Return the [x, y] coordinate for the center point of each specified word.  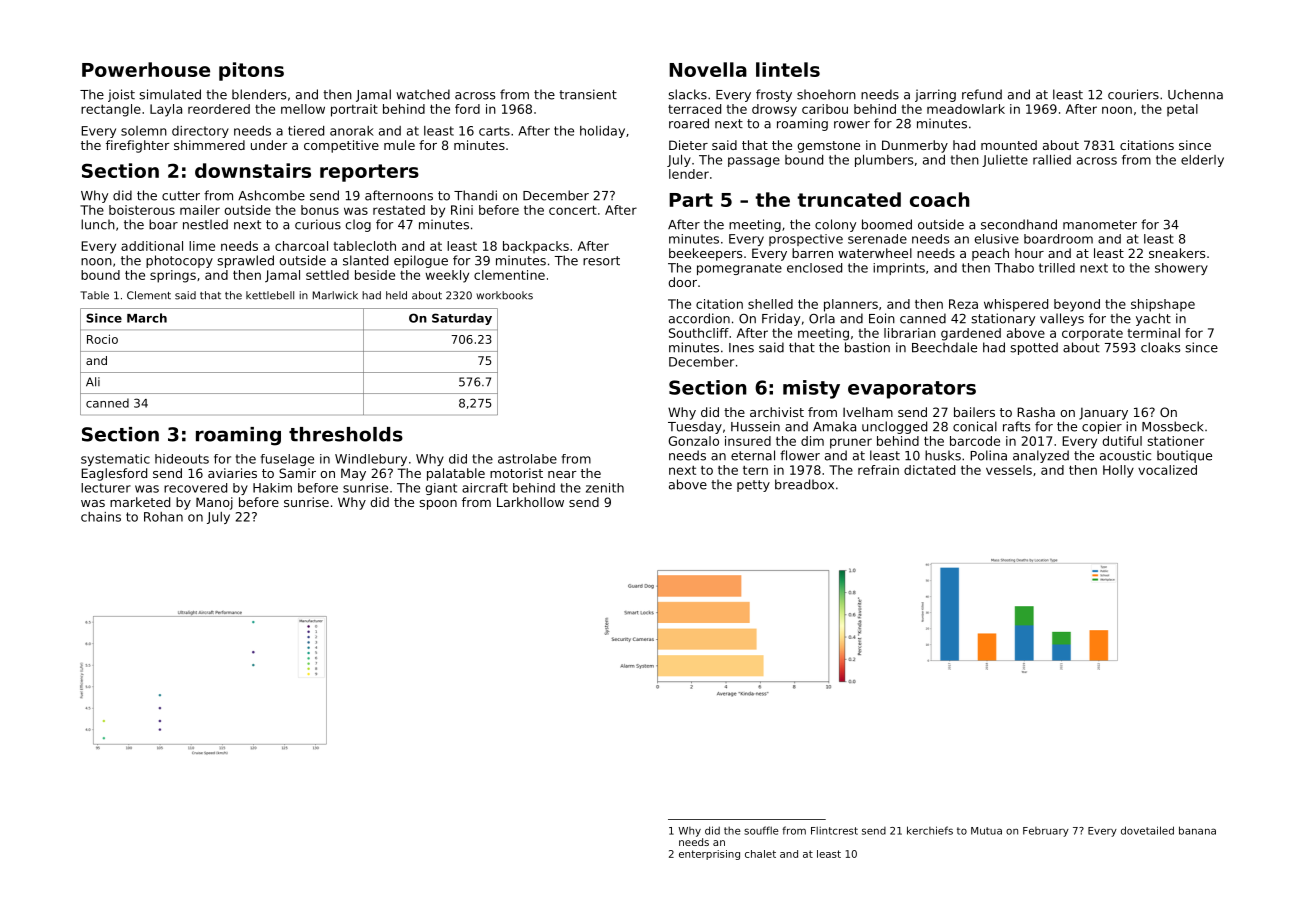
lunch [98, 224]
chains [101, 517]
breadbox [804, 484]
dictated [929, 470]
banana [1197, 830]
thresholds [346, 434]
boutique [1184, 456]
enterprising [709, 855]
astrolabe [527, 459]
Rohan [163, 517]
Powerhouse [146, 69]
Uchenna [1195, 94]
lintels [788, 69]
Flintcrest [834, 831]
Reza [963, 304]
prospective [806, 240]
